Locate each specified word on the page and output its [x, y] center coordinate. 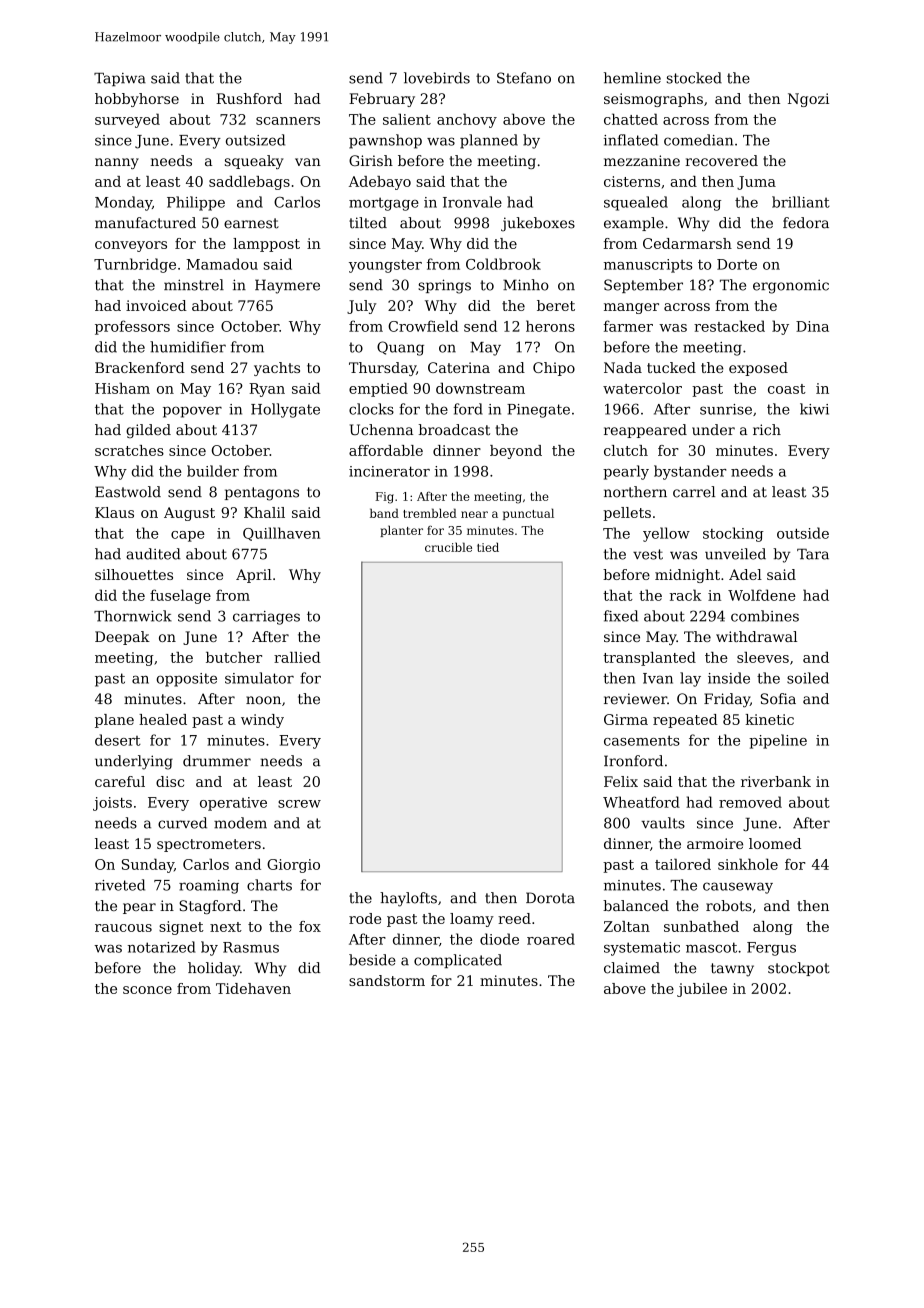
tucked [671, 367]
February [382, 100]
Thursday [382, 369]
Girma [626, 719]
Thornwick [133, 616]
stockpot [799, 969]
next [226, 927]
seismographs [653, 100]
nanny [117, 163]
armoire [715, 843]
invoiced [156, 305]
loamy [472, 920]
